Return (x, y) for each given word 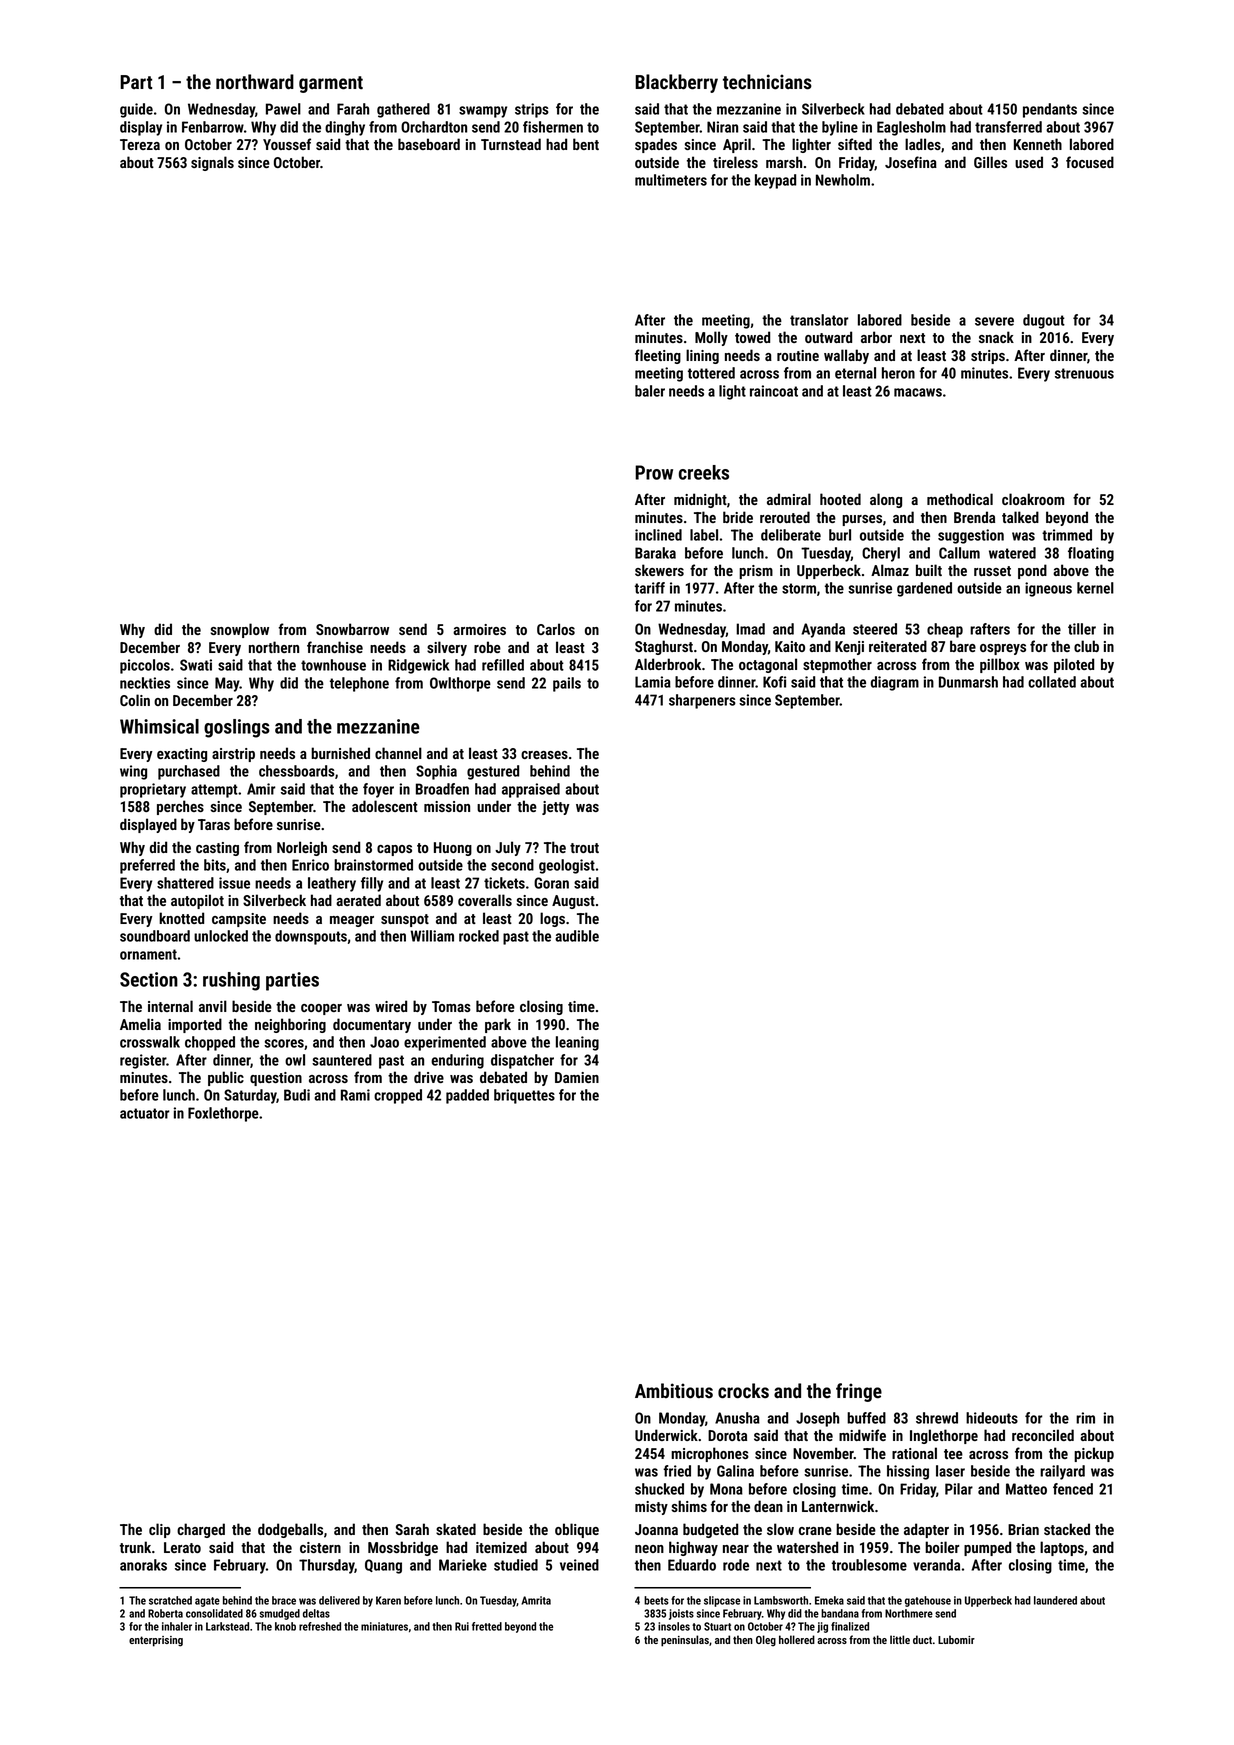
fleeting (658, 356)
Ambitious (674, 1391)
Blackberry (676, 83)
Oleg (766, 1641)
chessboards (297, 771)
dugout (1044, 321)
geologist (567, 866)
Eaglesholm (911, 128)
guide (136, 110)
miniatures (384, 1626)
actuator (145, 1113)
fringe (859, 1392)
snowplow (239, 630)
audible (577, 936)
